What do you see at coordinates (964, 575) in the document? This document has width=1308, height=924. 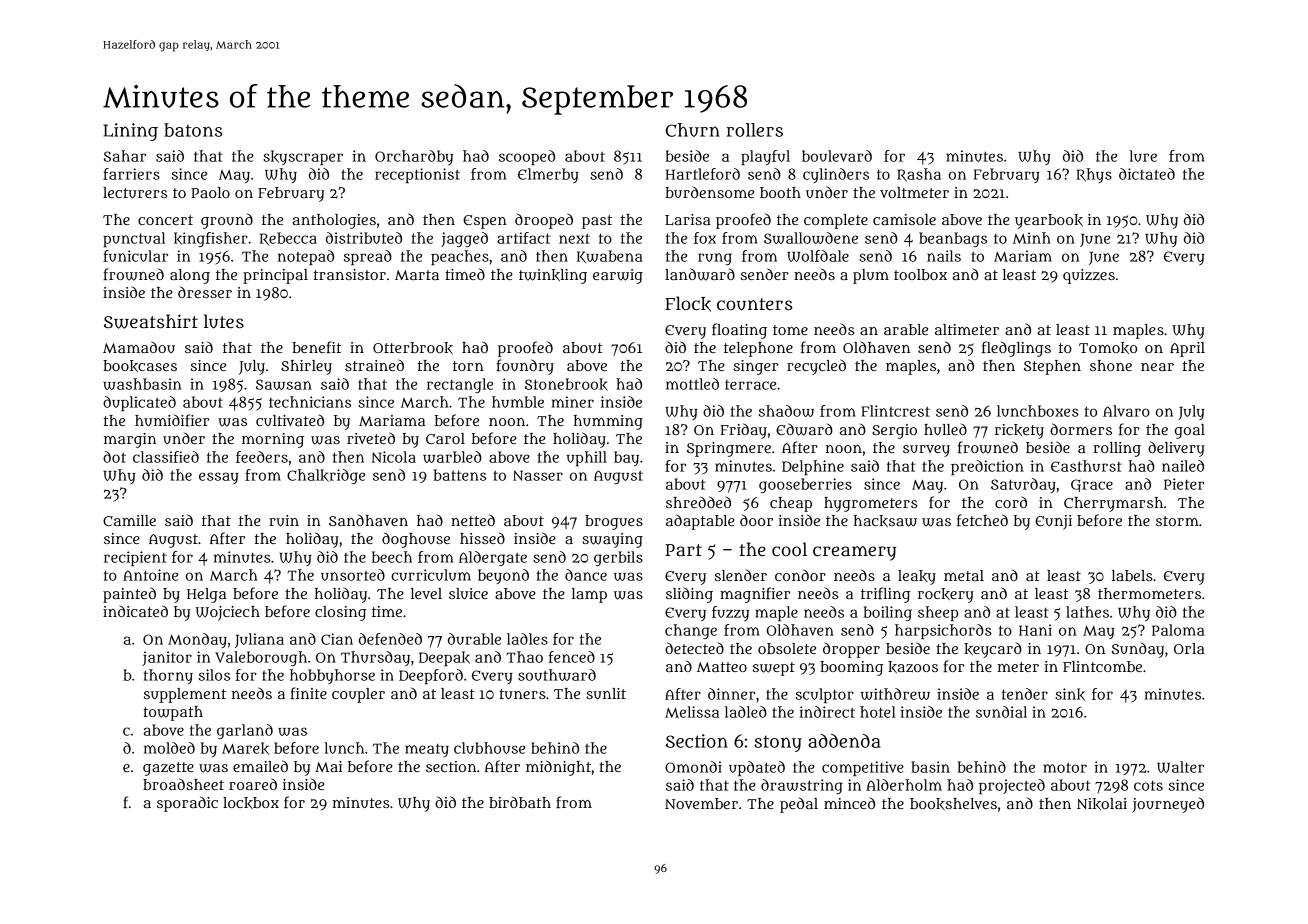 I see `metal` at bounding box center [964, 575].
